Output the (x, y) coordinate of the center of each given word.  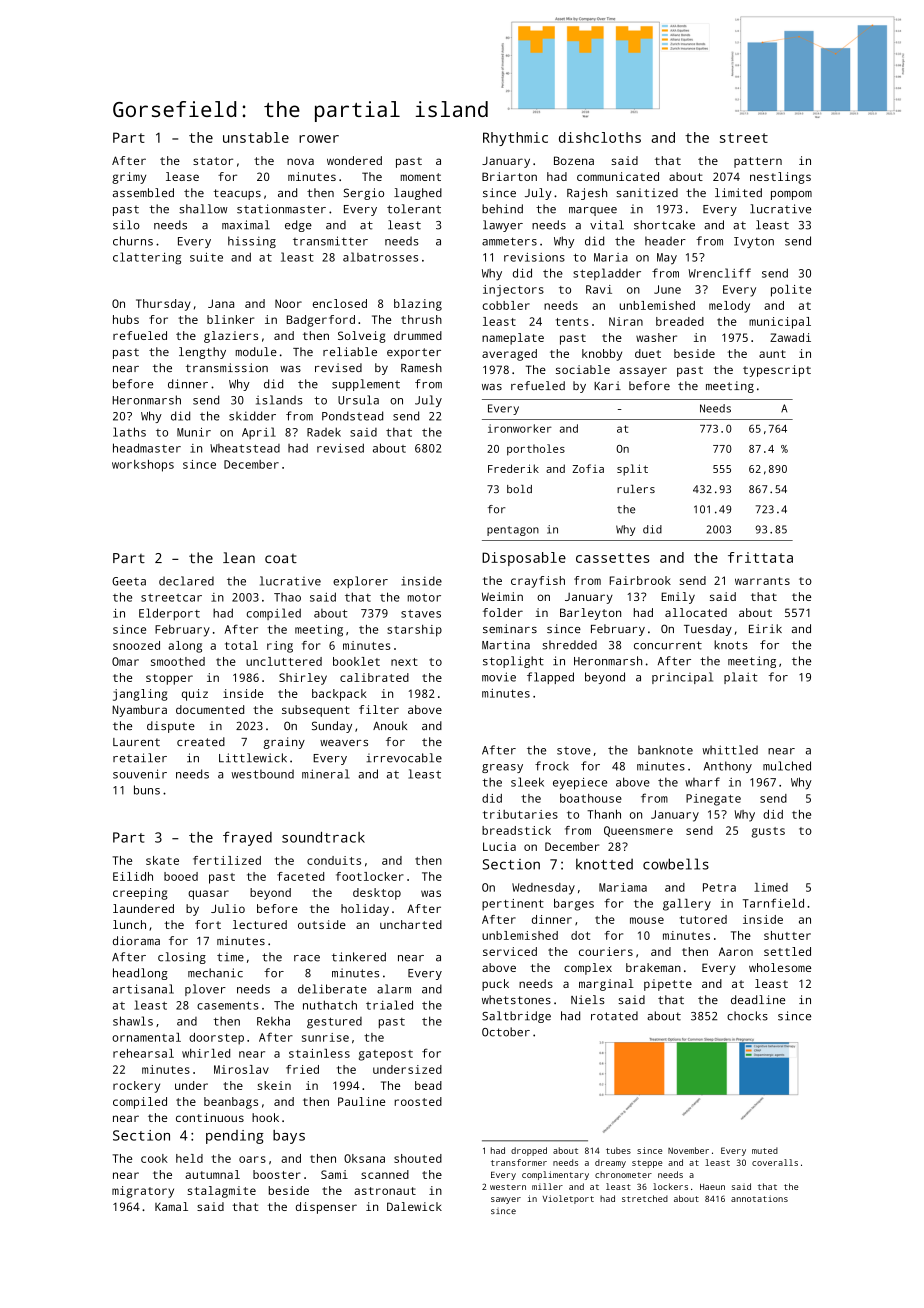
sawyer (506, 1200)
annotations (759, 1198)
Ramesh (421, 367)
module (256, 351)
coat (281, 558)
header (665, 241)
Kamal (171, 1206)
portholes (536, 450)
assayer (643, 372)
